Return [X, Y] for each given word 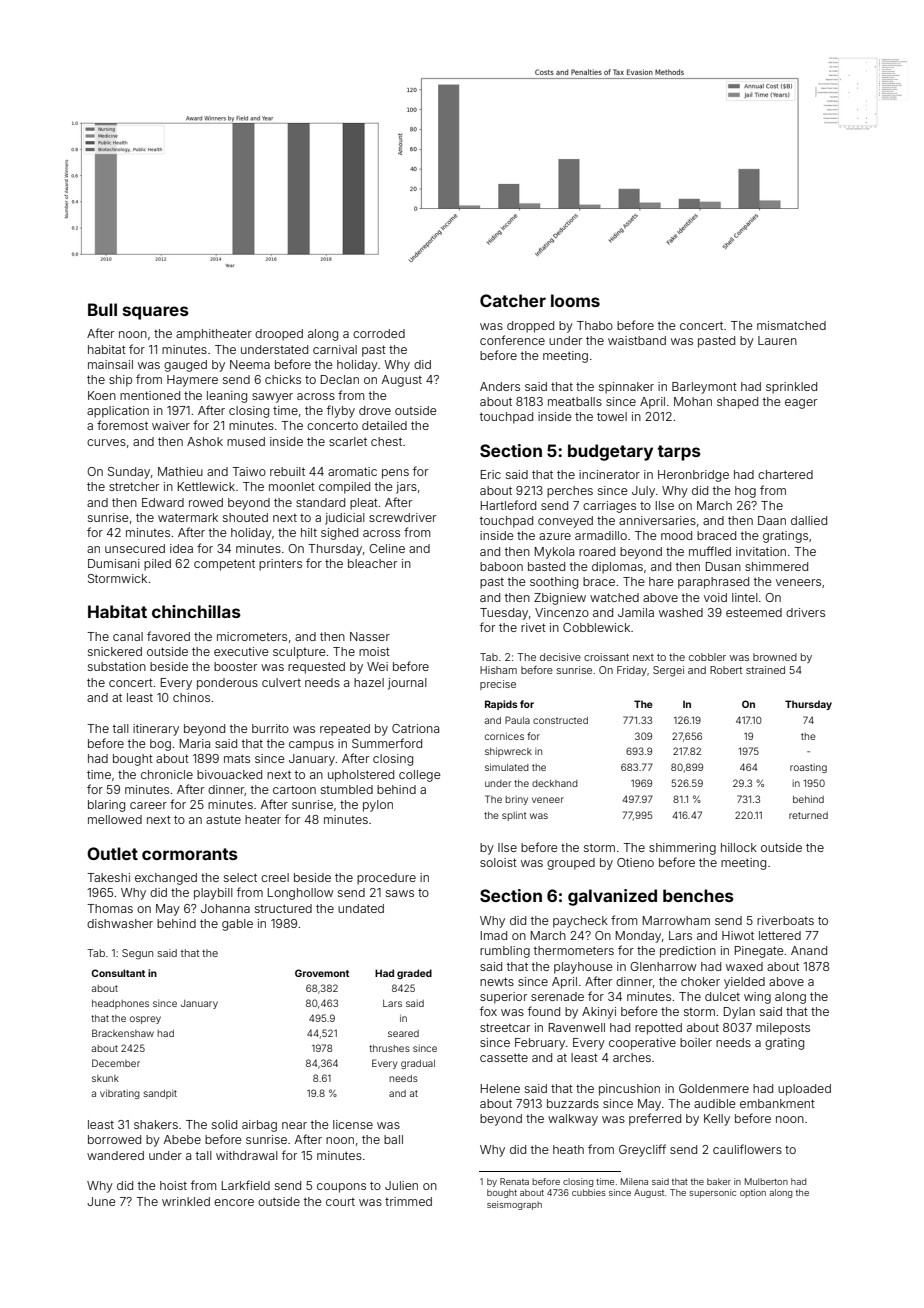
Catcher [513, 300]
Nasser [370, 636]
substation [117, 666]
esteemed [754, 612]
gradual [418, 1064]
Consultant [118, 973]
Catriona [415, 728]
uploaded [804, 1090]
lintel [745, 597]
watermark [188, 517]
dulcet [722, 996]
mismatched [791, 325]
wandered [115, 1155]
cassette [504, 1057]
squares [156, 313]
